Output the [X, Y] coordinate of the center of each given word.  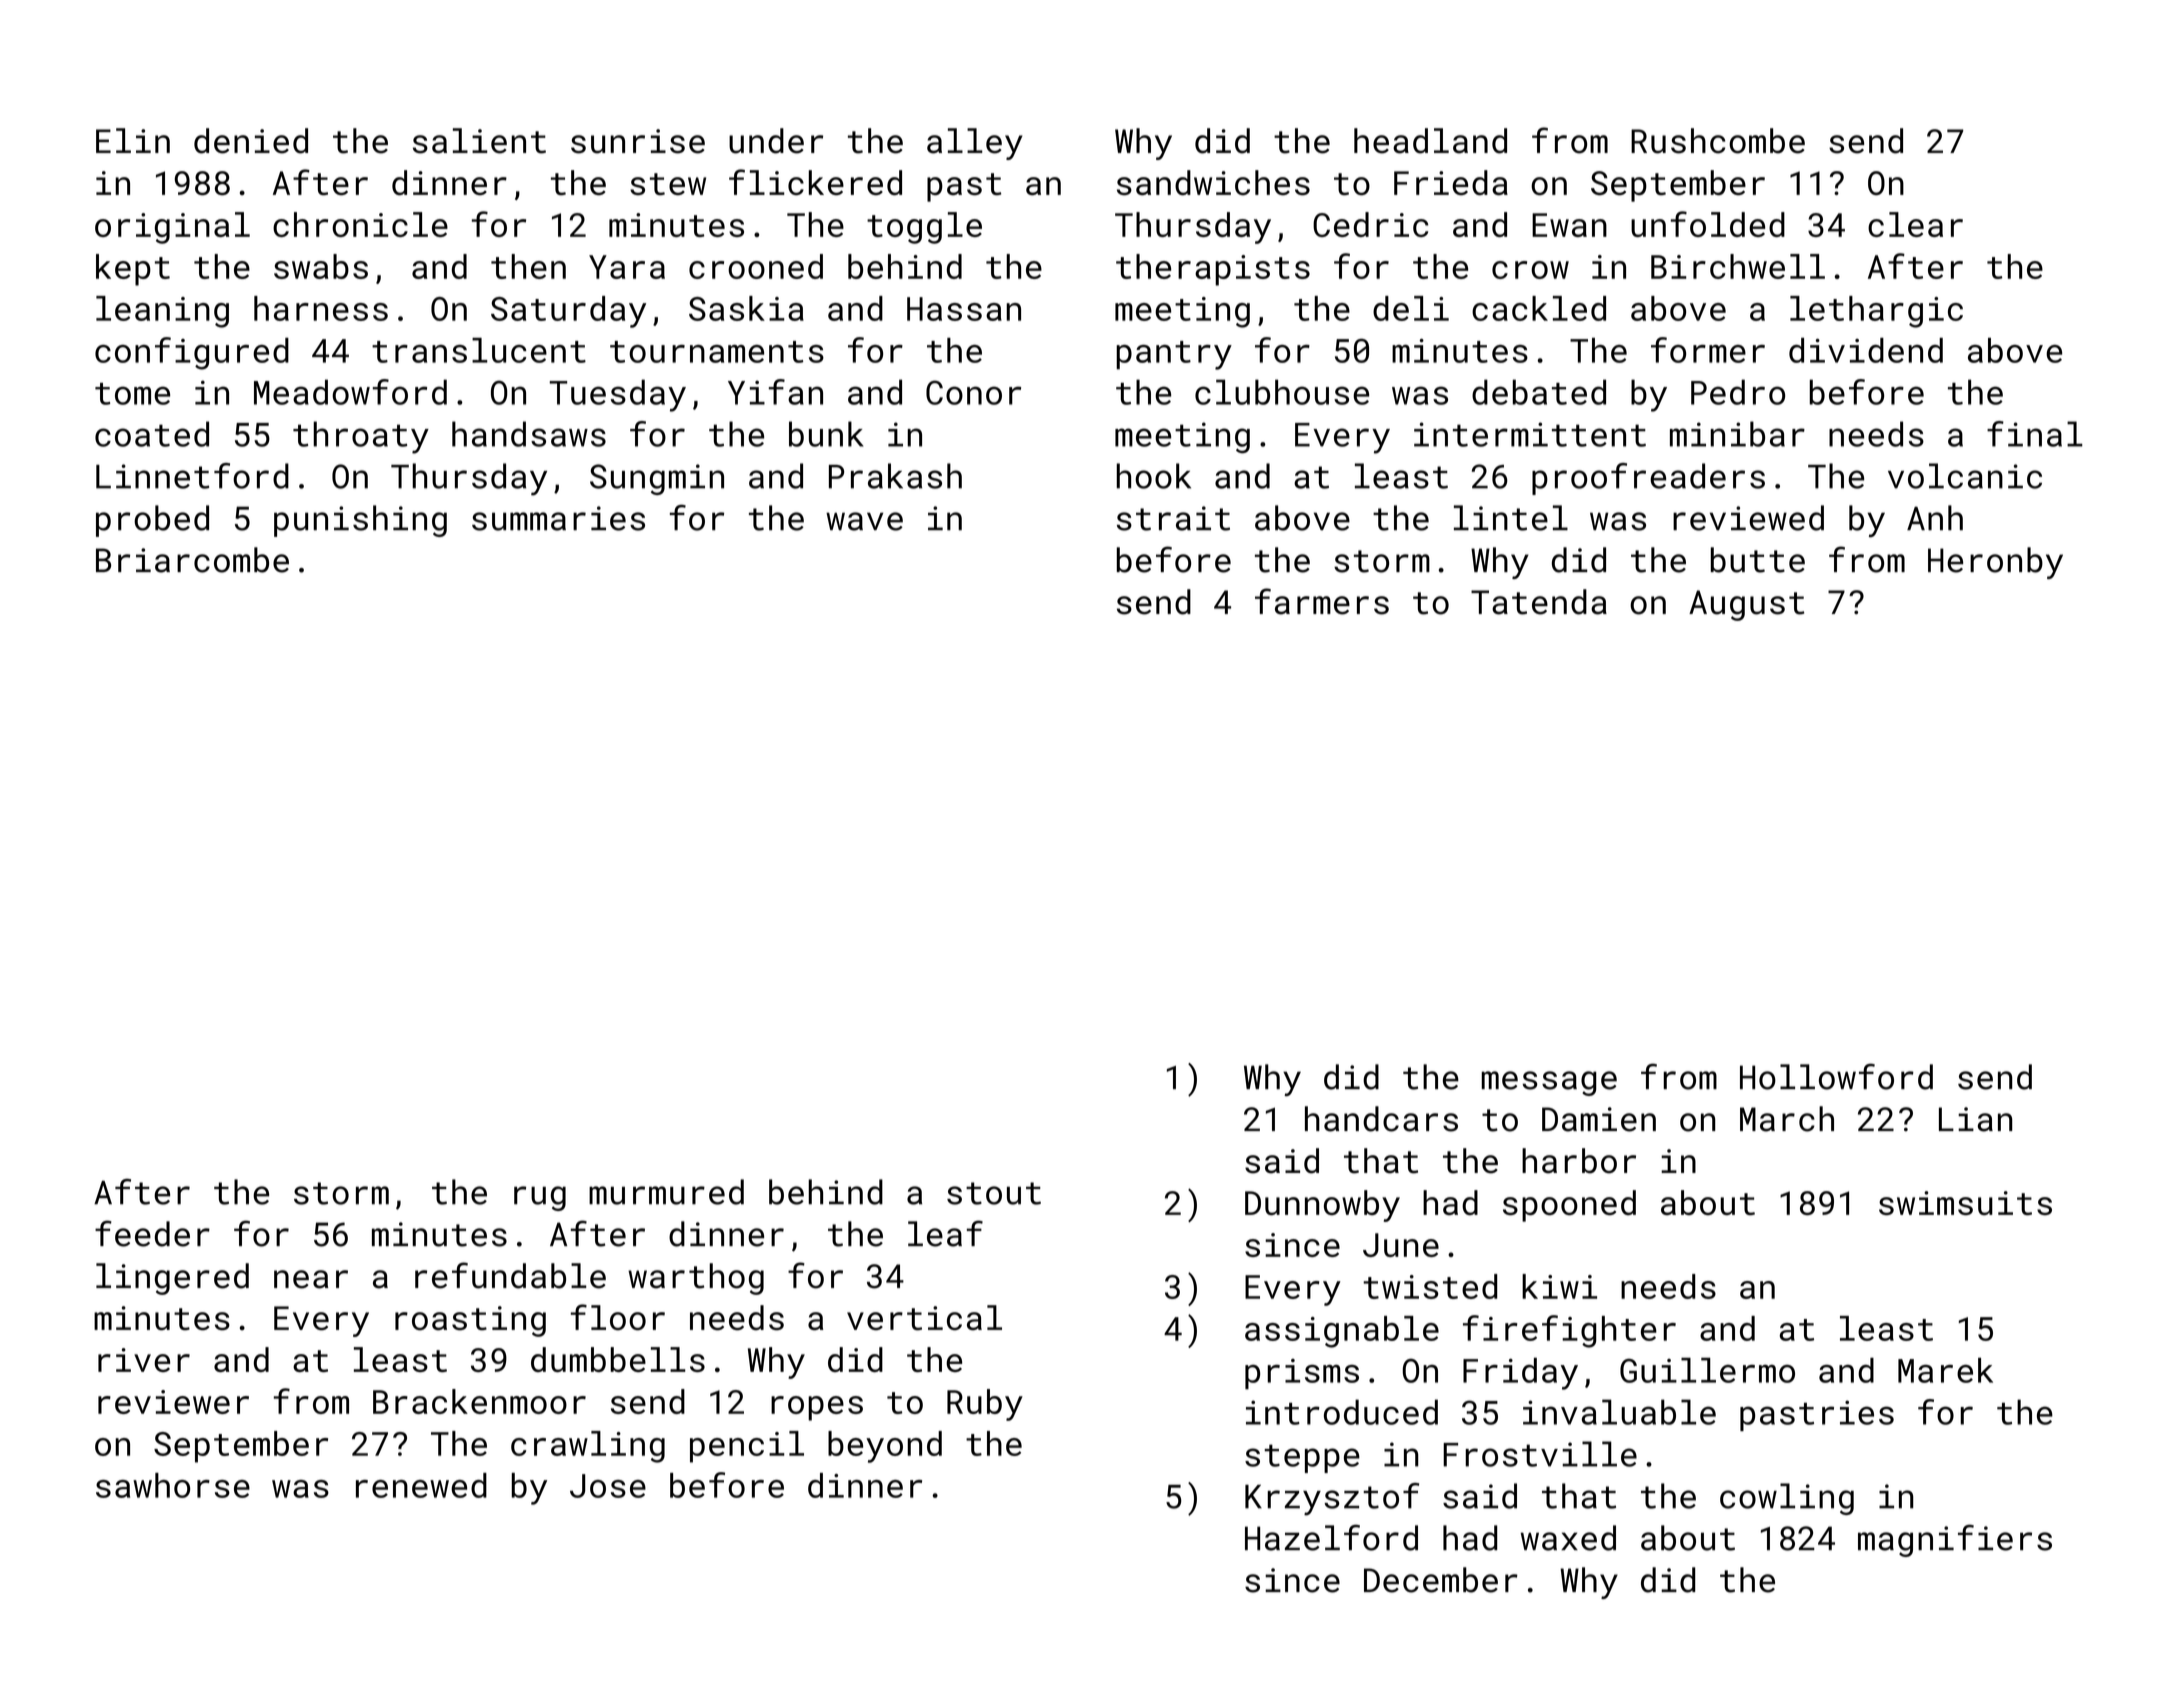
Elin [133, 140]
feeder [152, 1233]
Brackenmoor [479, 1401]
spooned [1569, 1206]
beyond [885, 1447]
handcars [1381, 1119]
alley [975, 144]
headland [1430, 141]
